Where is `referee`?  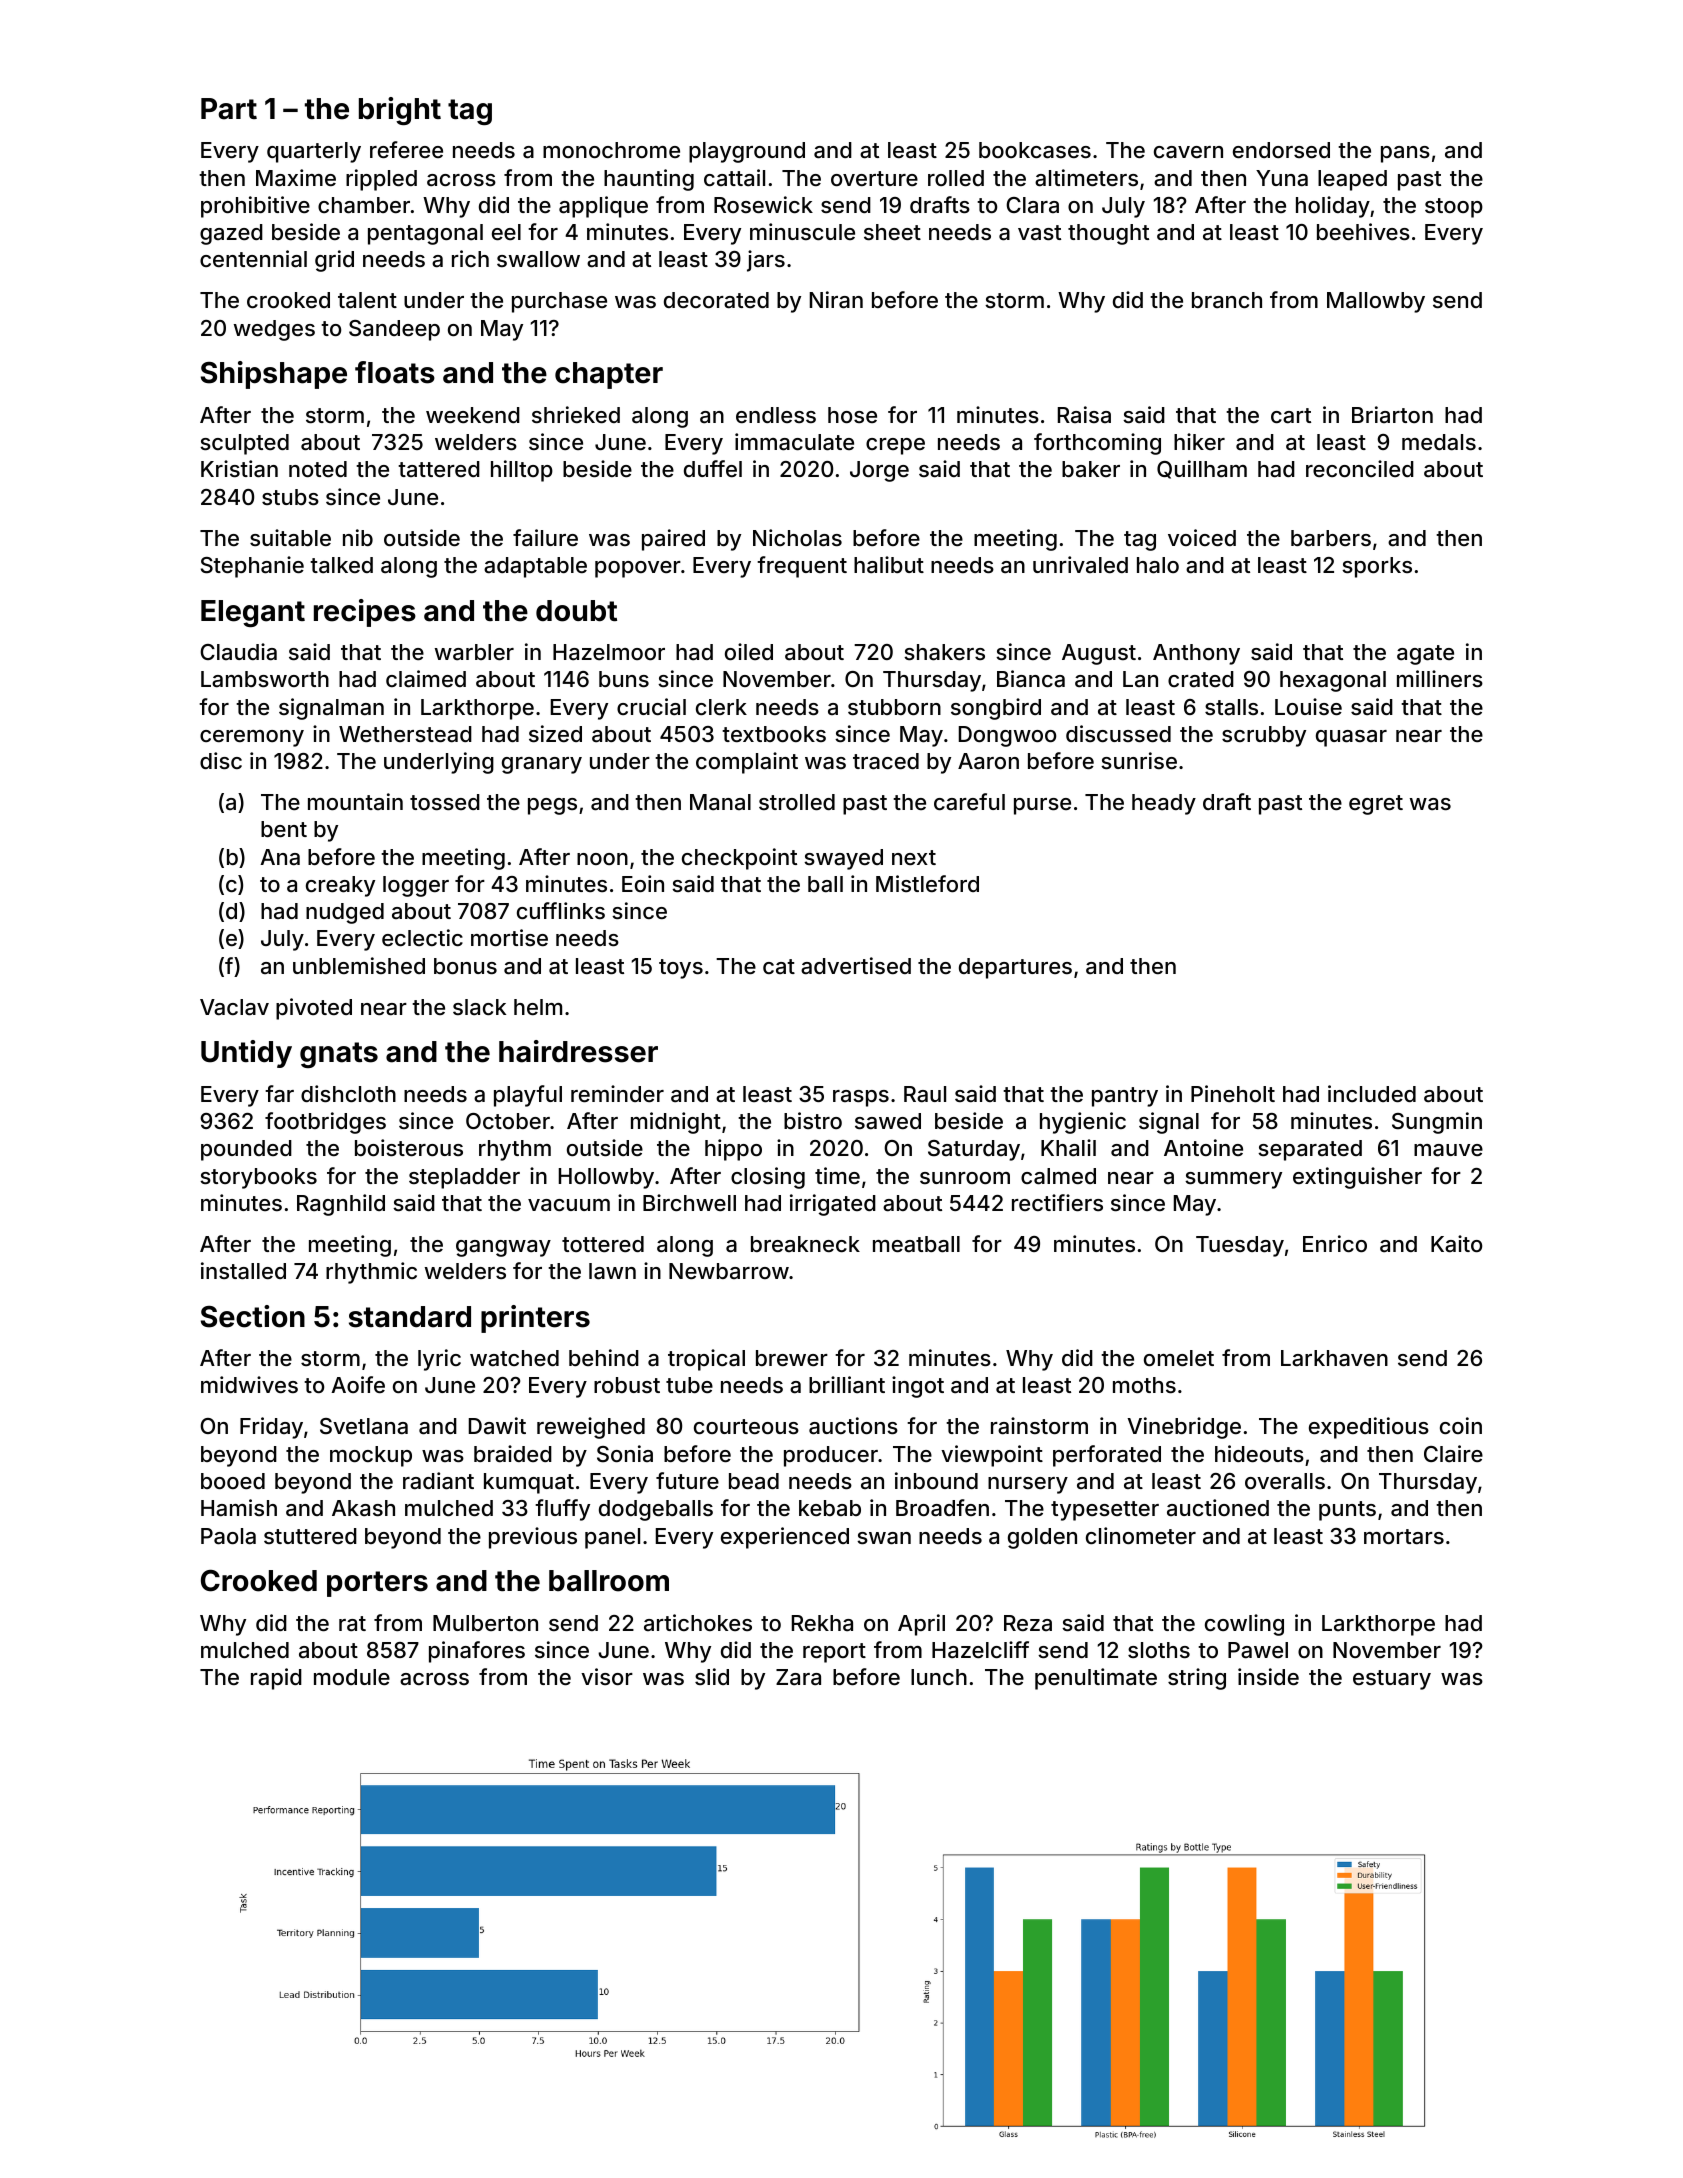 referee is located at coordinates (406, 149).
